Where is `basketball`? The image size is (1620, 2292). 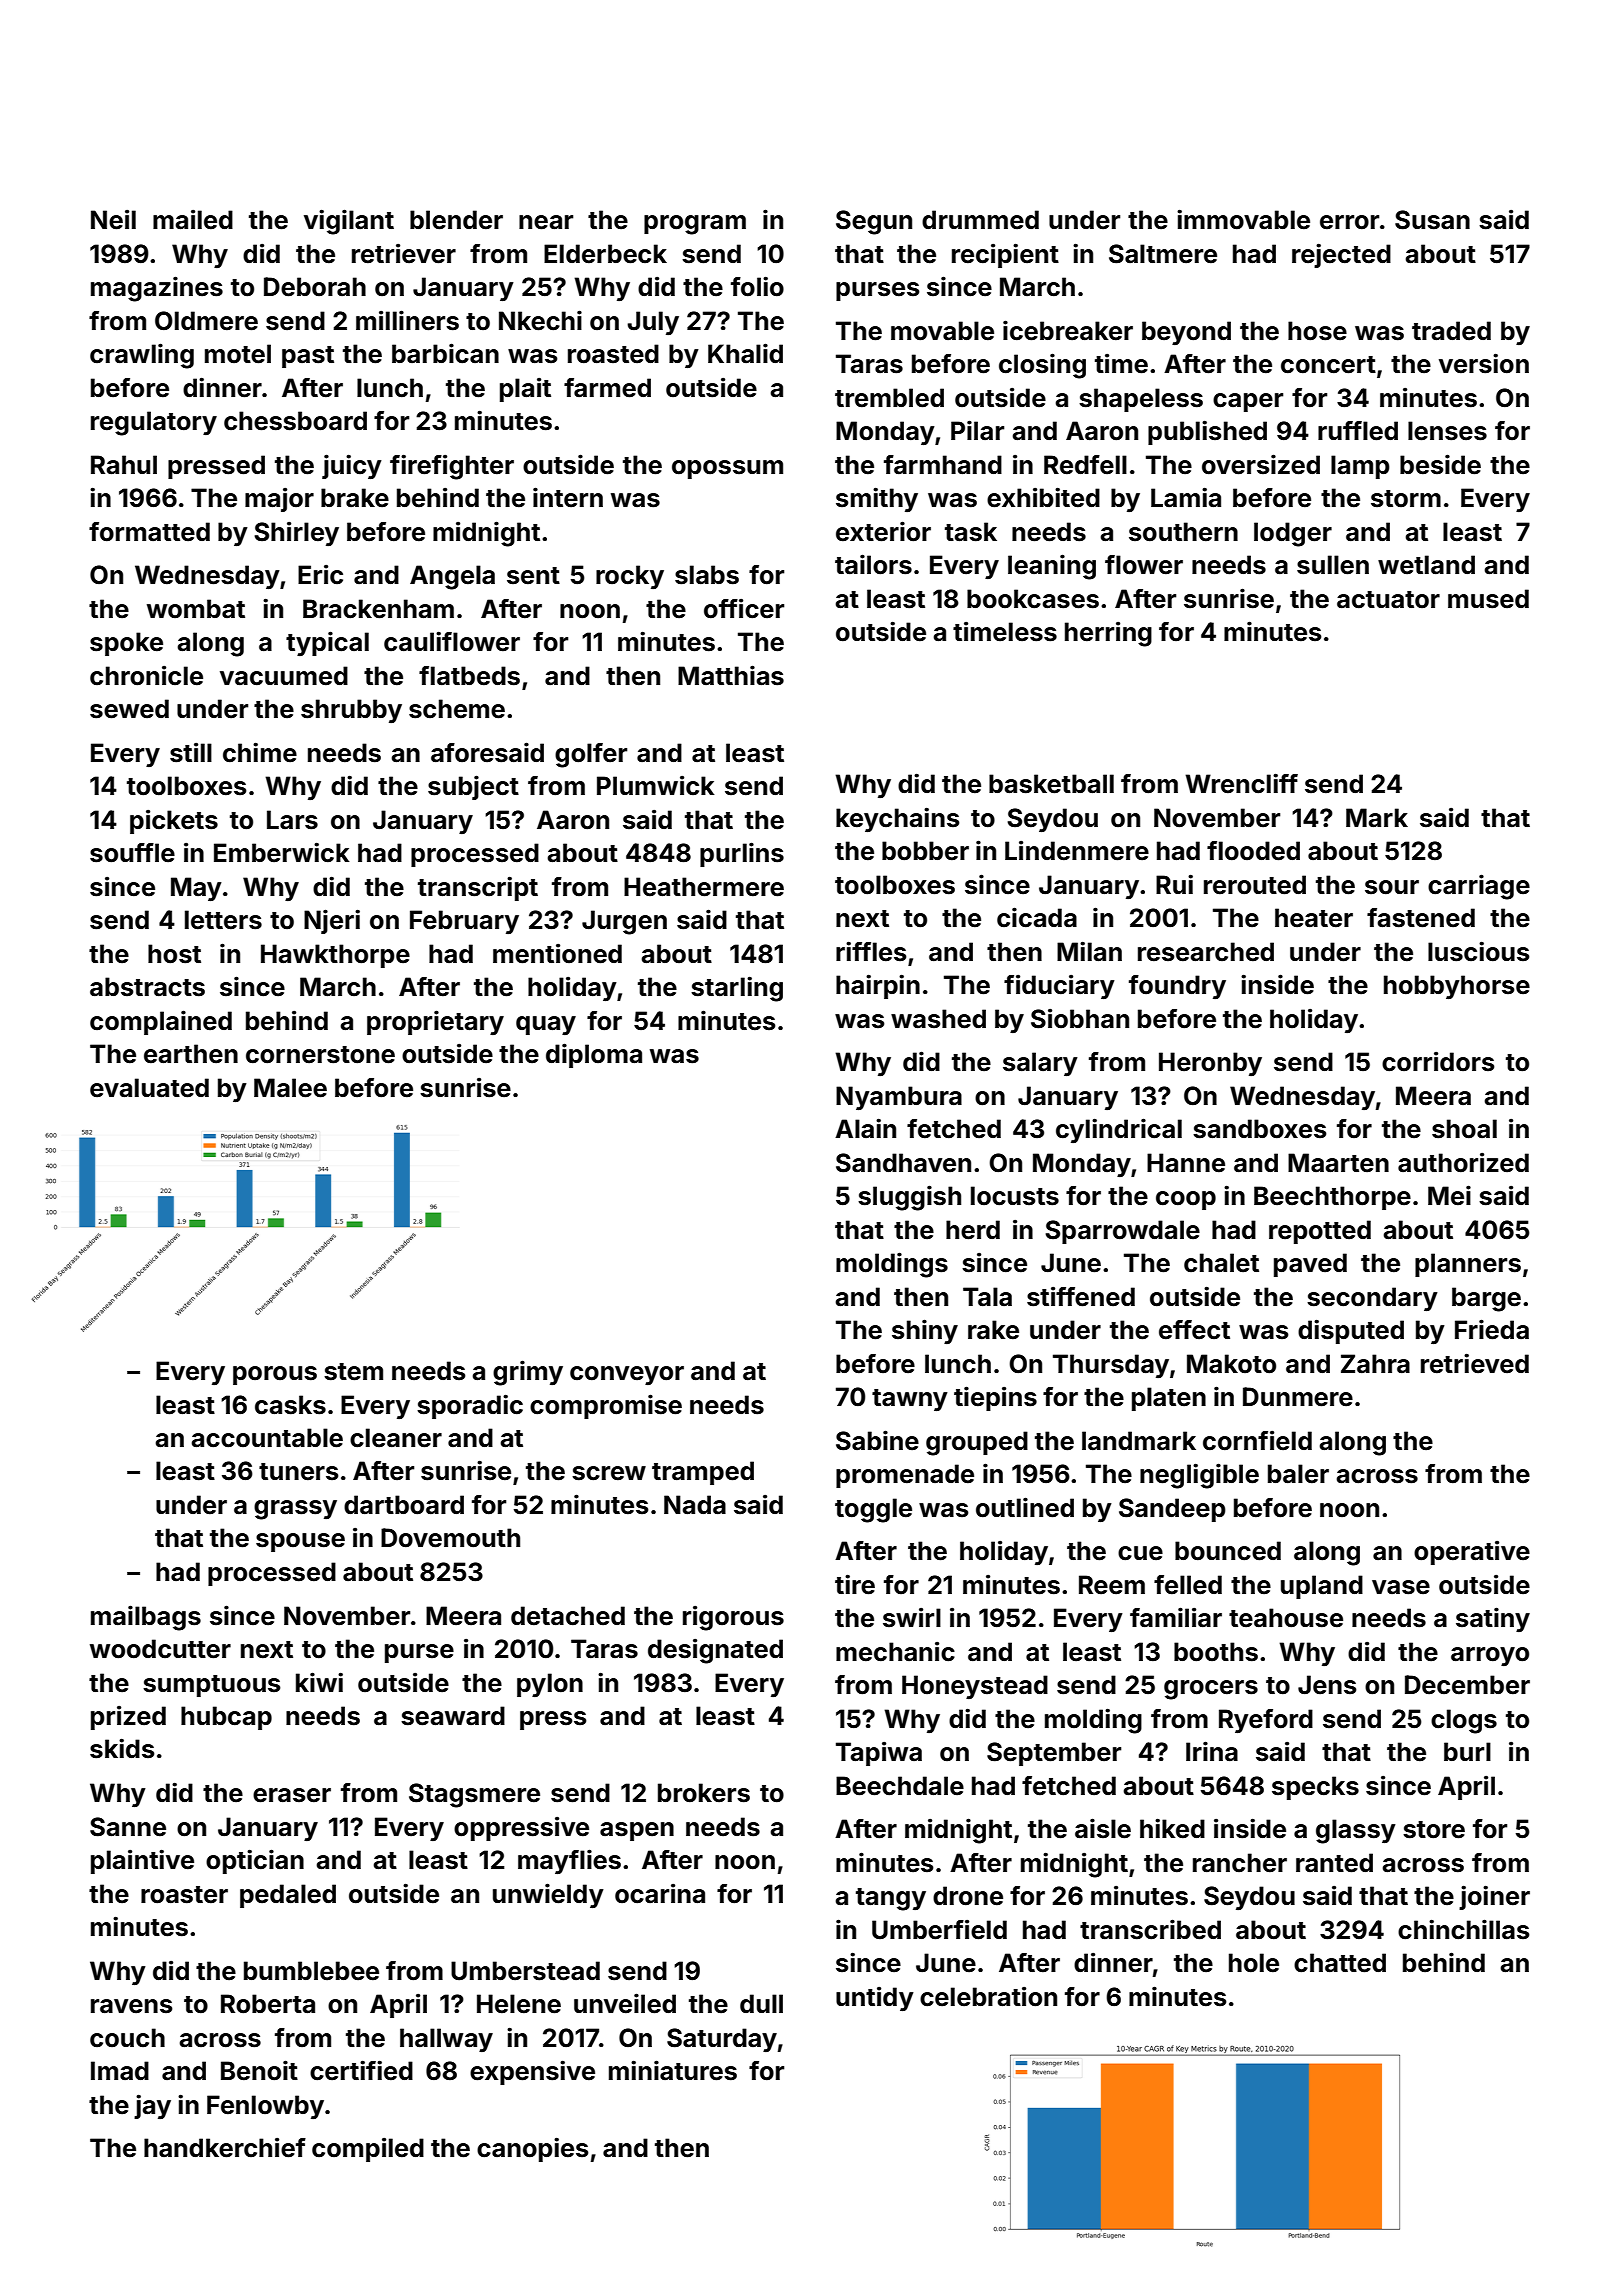
basketball is located at coordinates (1051, 784).
